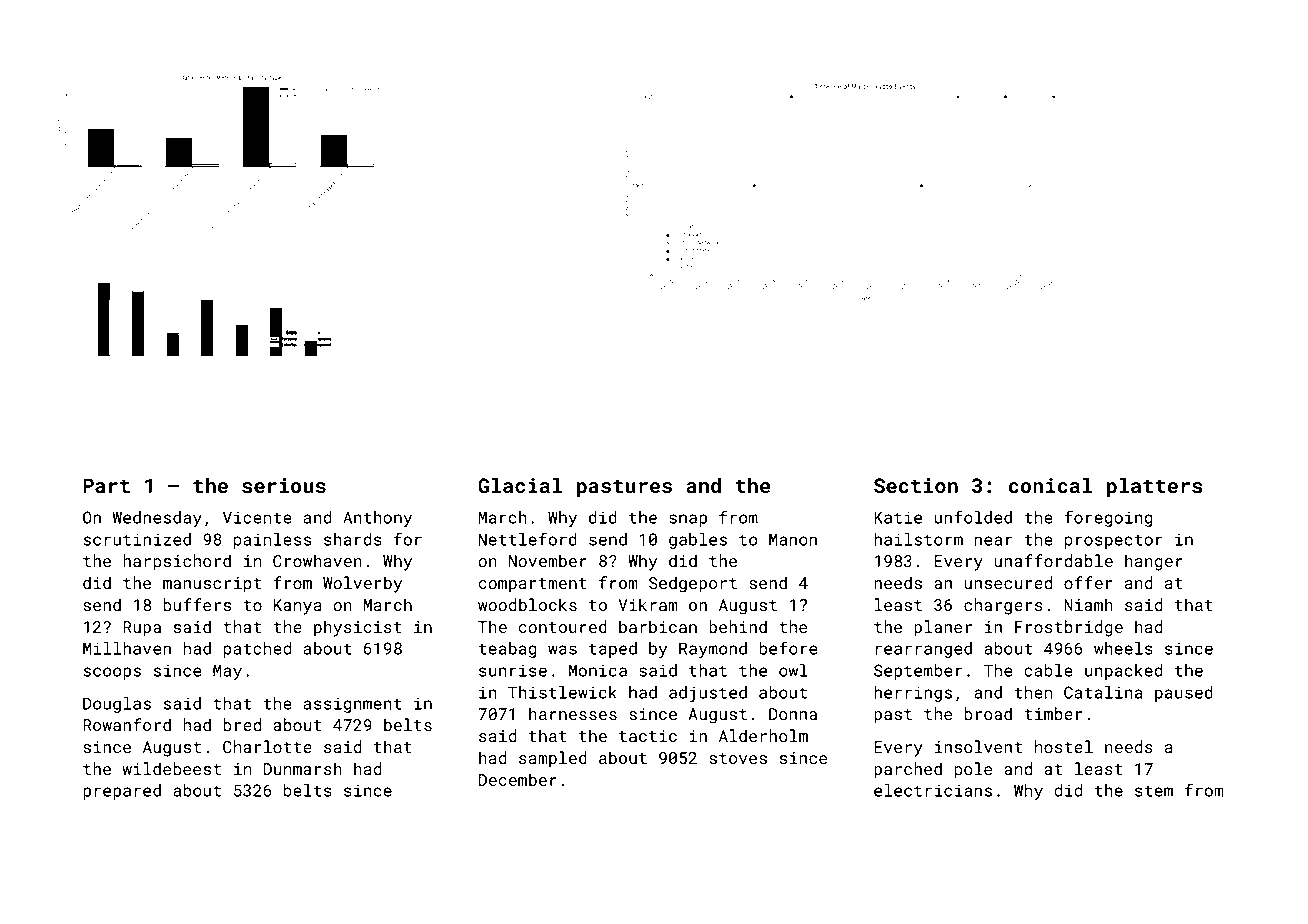  I want to click on snap, so click(688, 520).
